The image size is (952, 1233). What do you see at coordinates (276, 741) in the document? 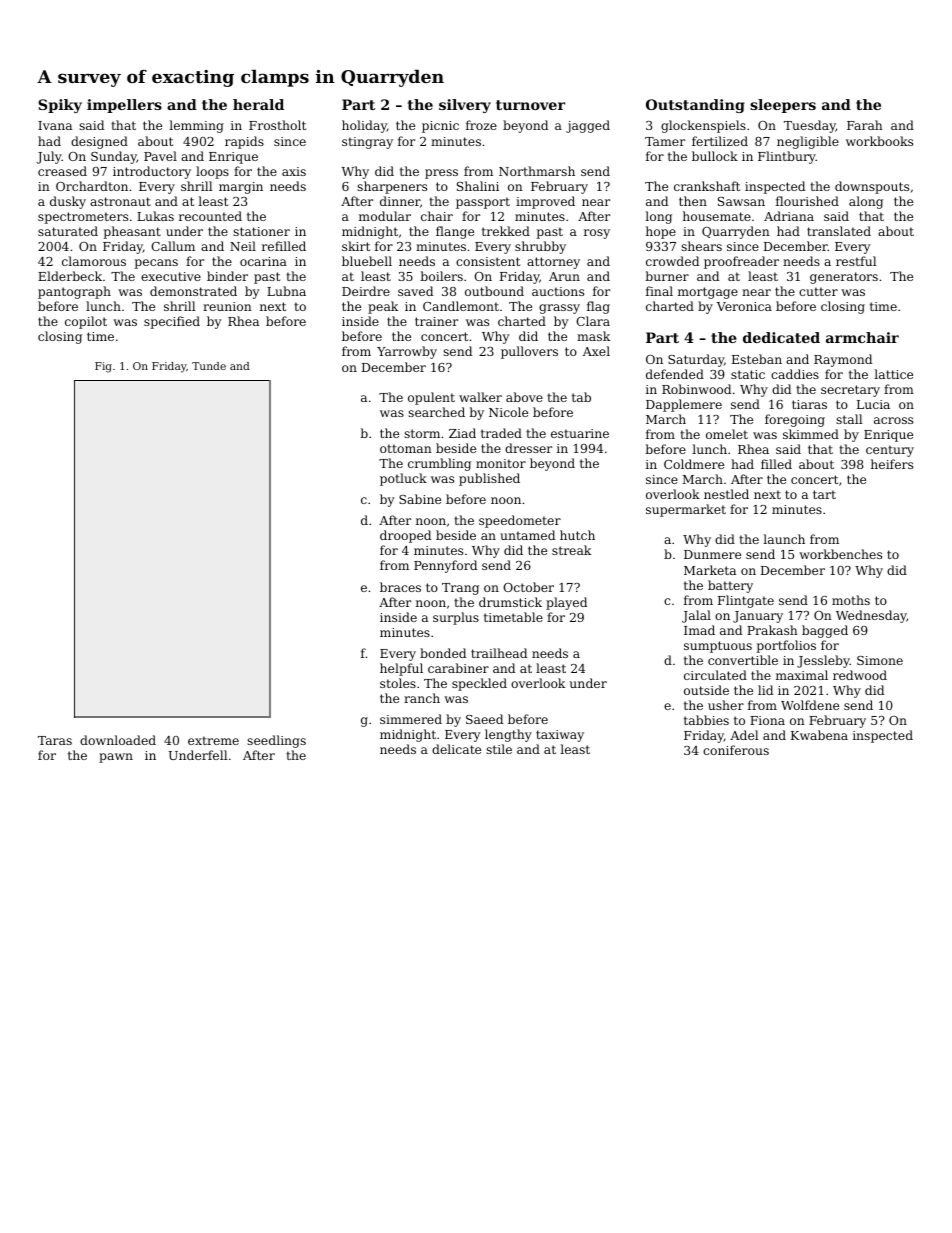
I see `seedlings` at bounding box center [276, 741].
